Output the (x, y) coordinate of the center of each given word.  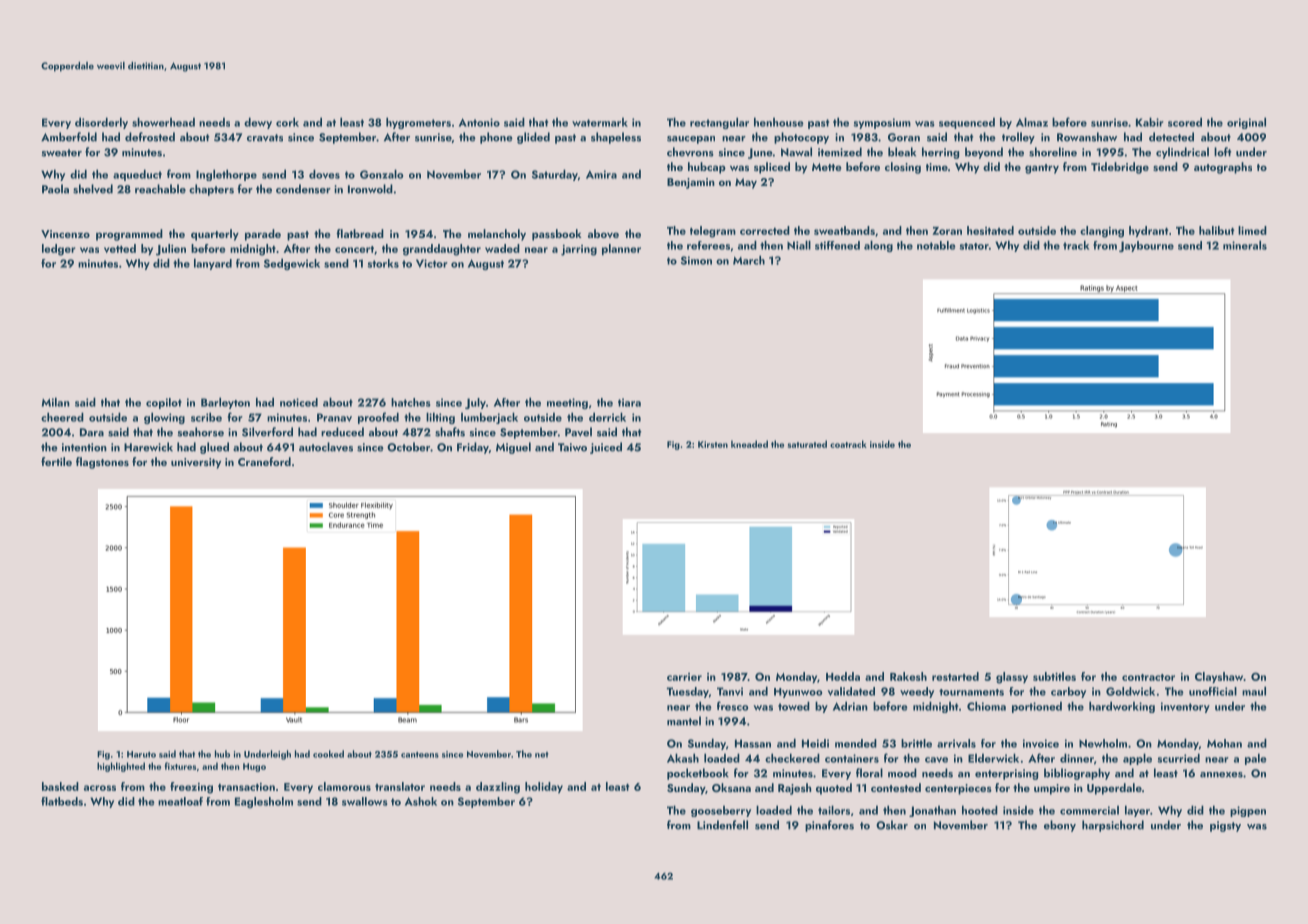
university (196, 463)
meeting (567, 403)
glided (533, 138)
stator (974, 246)
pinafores (829, 826)
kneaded (749, 444)
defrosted (150, 137)
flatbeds (62, 801)
